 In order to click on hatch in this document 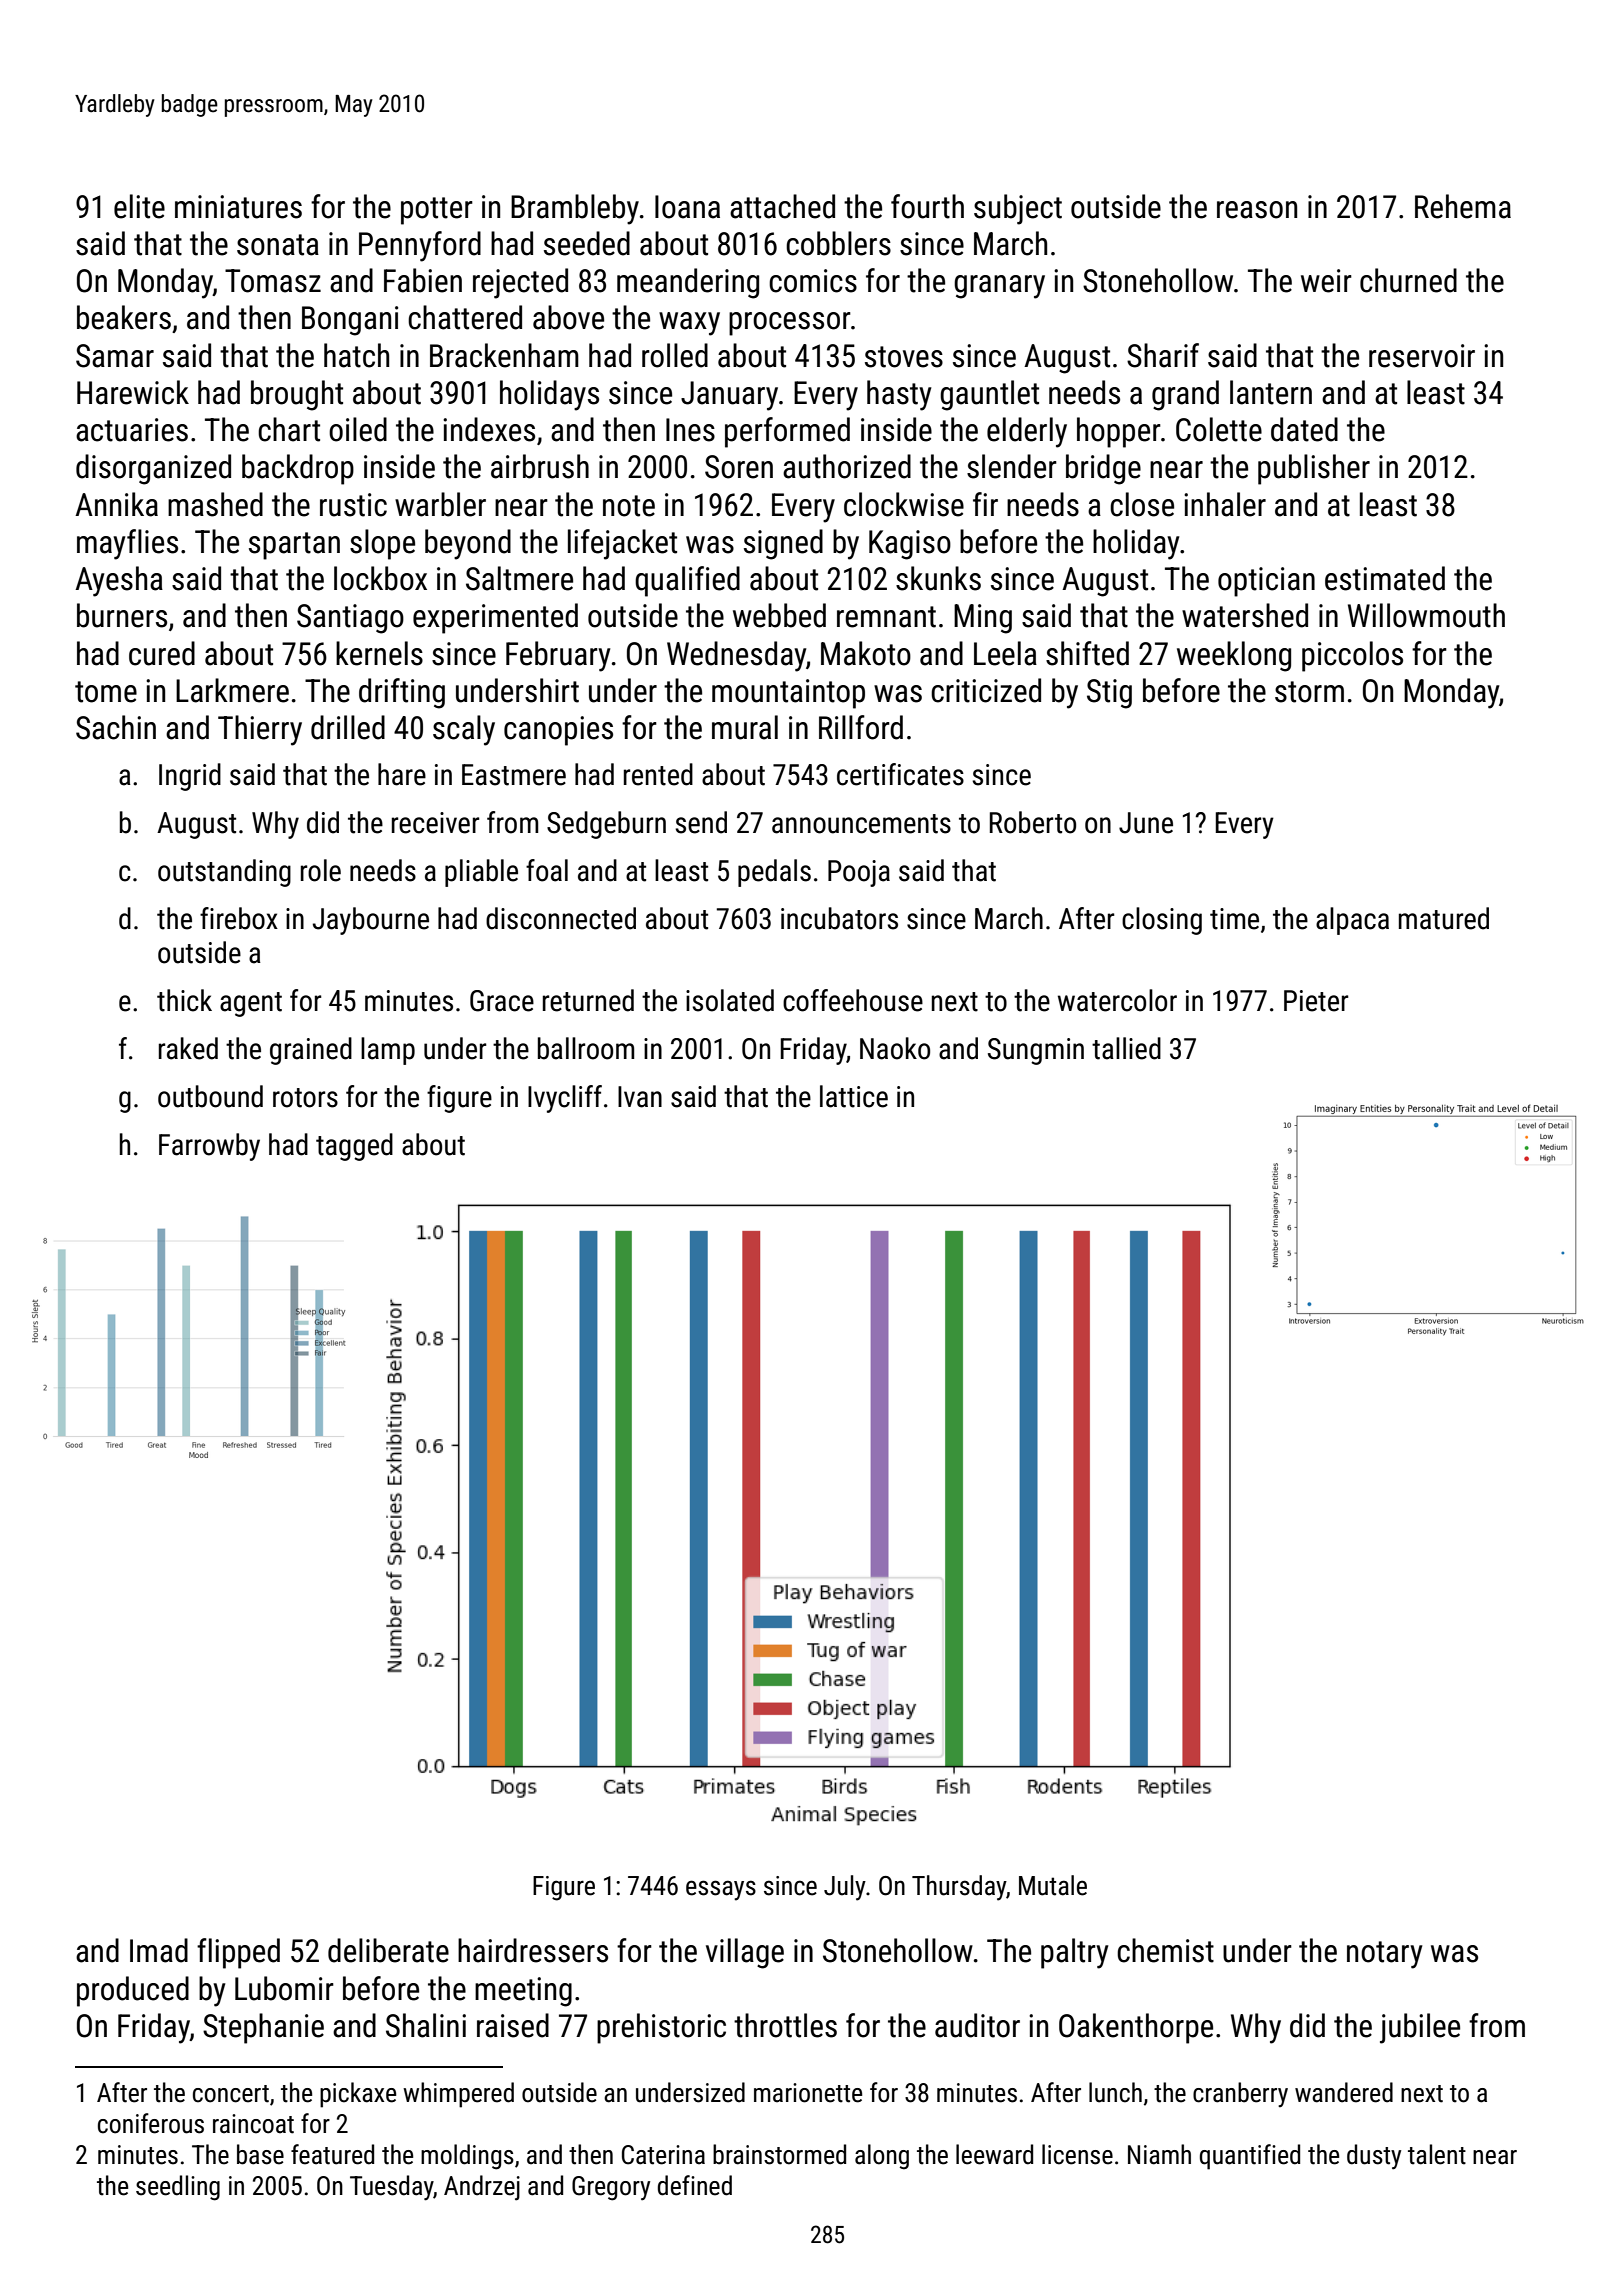, I will do `click(356, 355)`.
